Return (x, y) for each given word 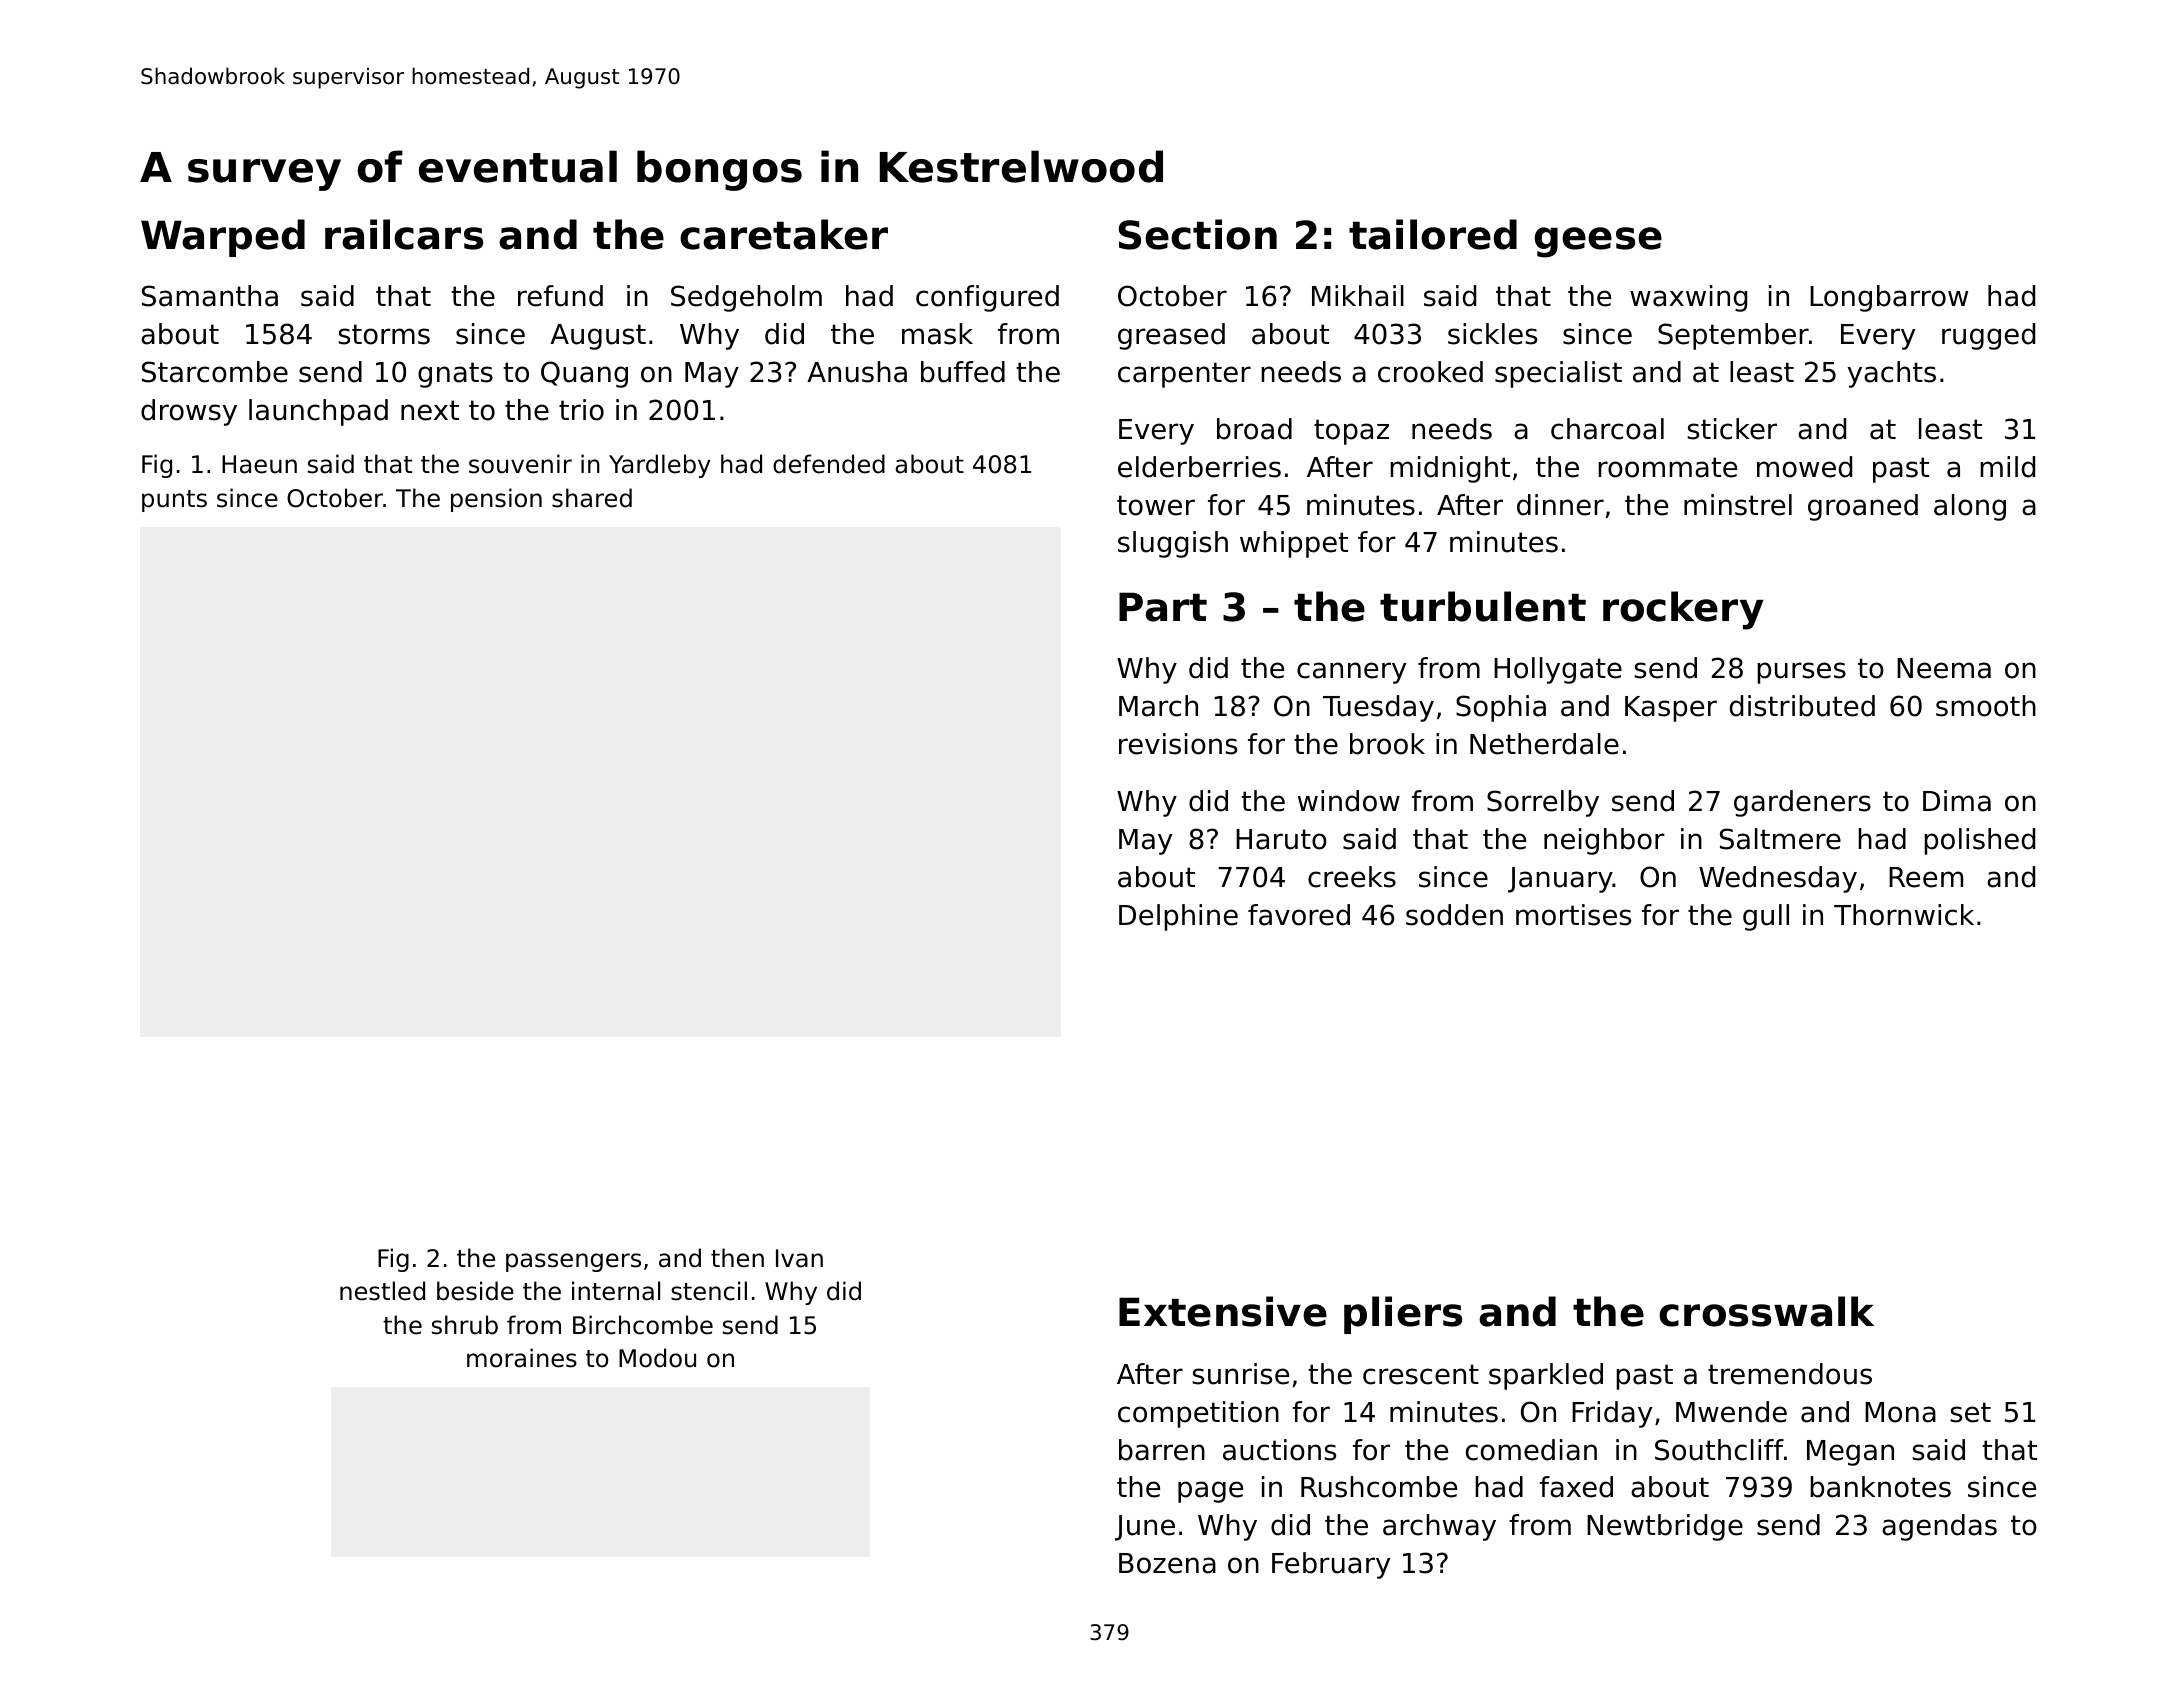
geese (1598, 242)
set (1970, 1412)
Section (1198, 234)
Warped (223, 238)
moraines (522, 1358)
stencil (709, 1291)
